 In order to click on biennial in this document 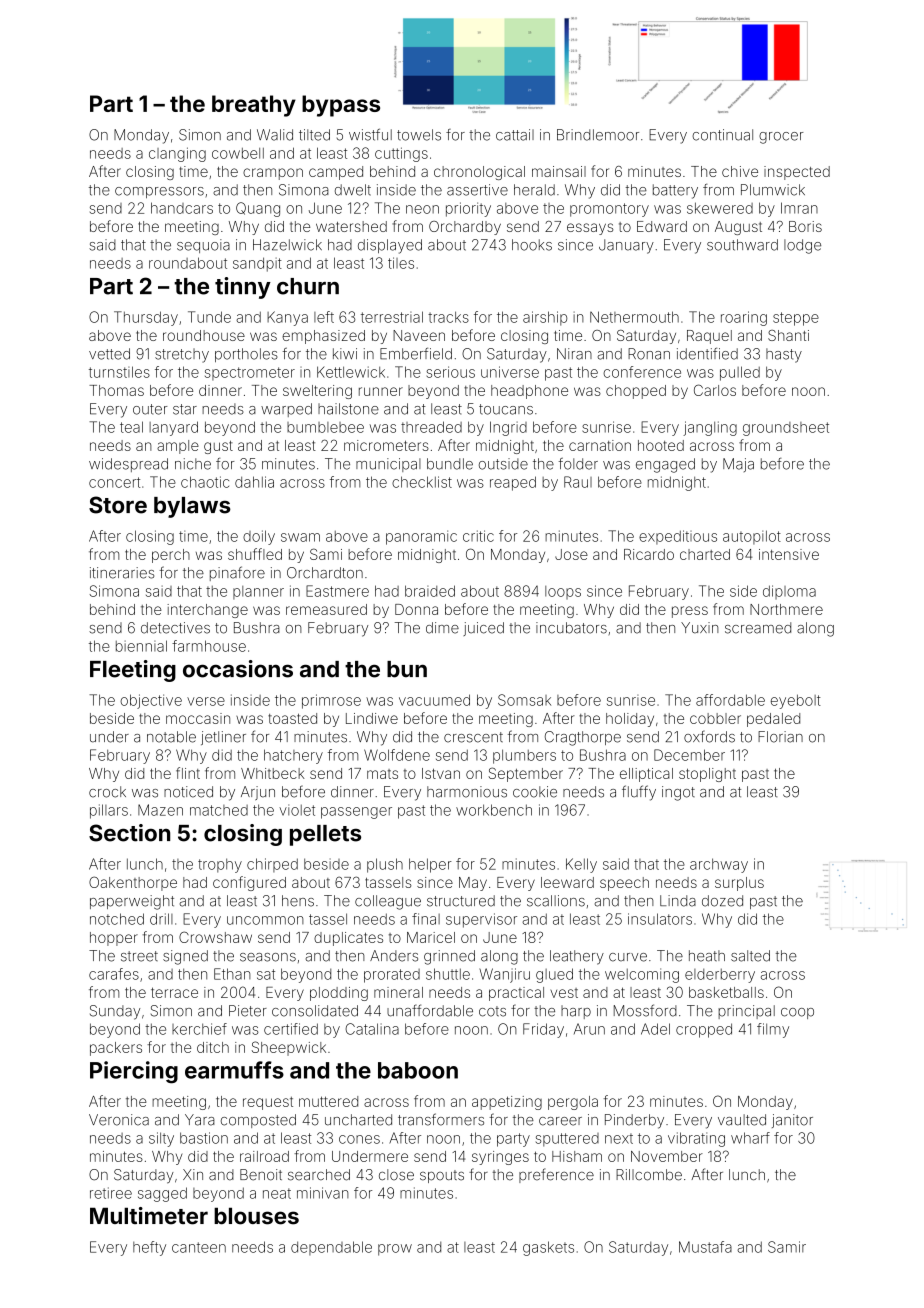, I will do `click(141, 646)`.
